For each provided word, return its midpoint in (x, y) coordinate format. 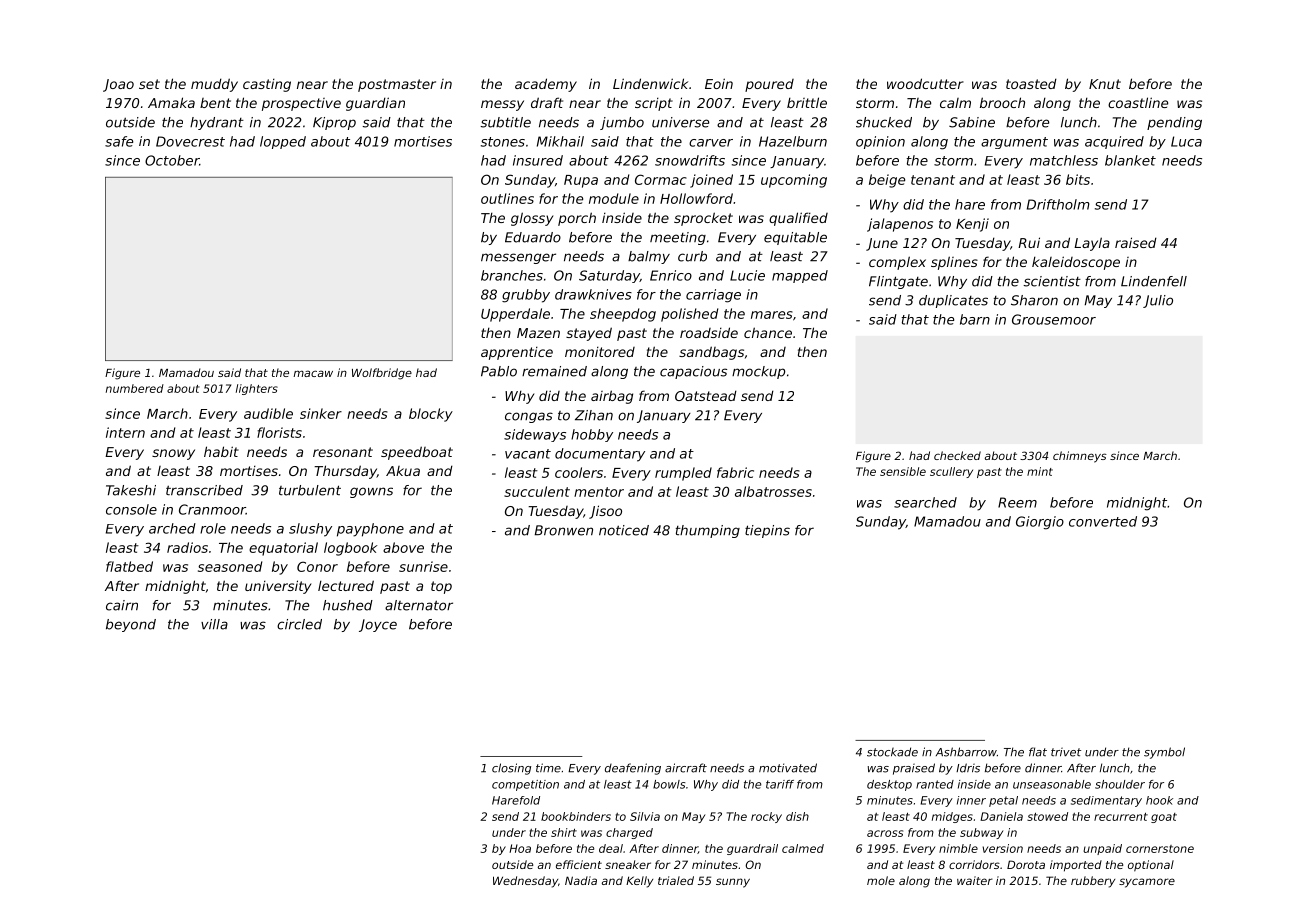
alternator (419, 605)
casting (267, 85)
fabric (735, 472)
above (403, 547)
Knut (1105, 84)
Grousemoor (1054, 319)
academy (546, 85)
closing (511, 769)
